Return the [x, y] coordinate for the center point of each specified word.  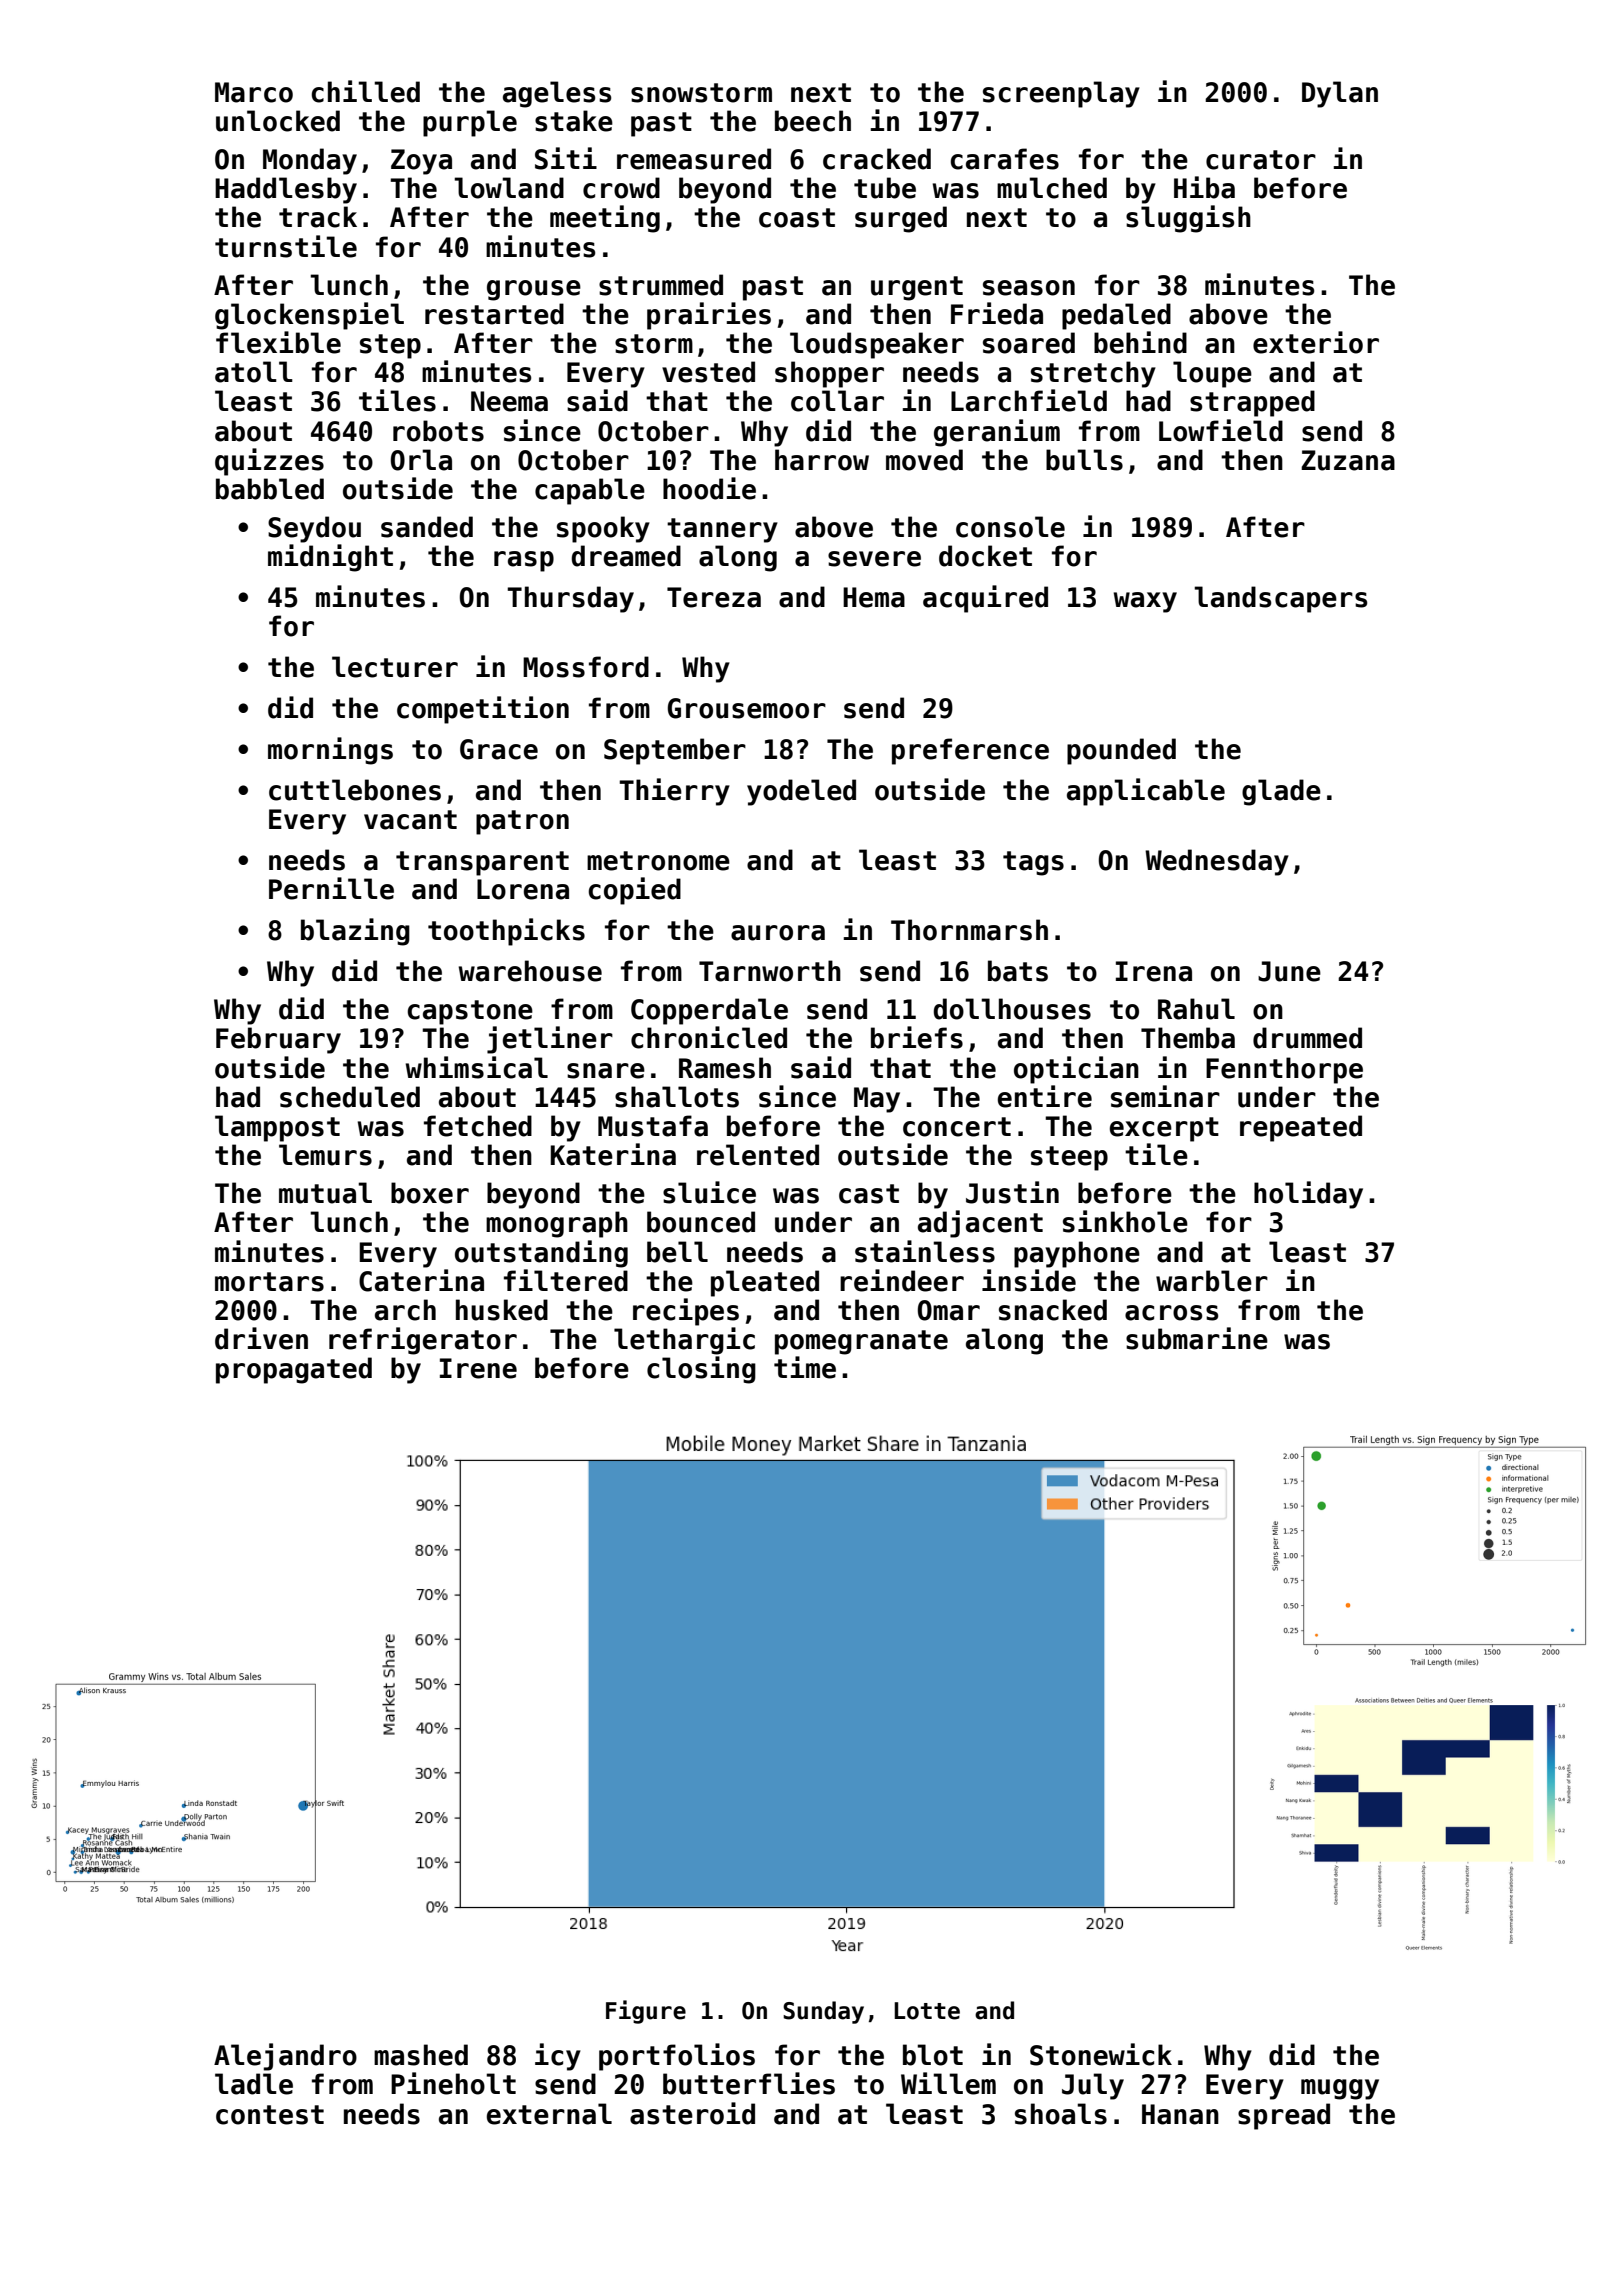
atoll [254, 372]
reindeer [902, 1280]
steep [1069, 1158]
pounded [1121, 751]
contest [270, 2115]
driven [261, 1338]
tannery [722, 530]
